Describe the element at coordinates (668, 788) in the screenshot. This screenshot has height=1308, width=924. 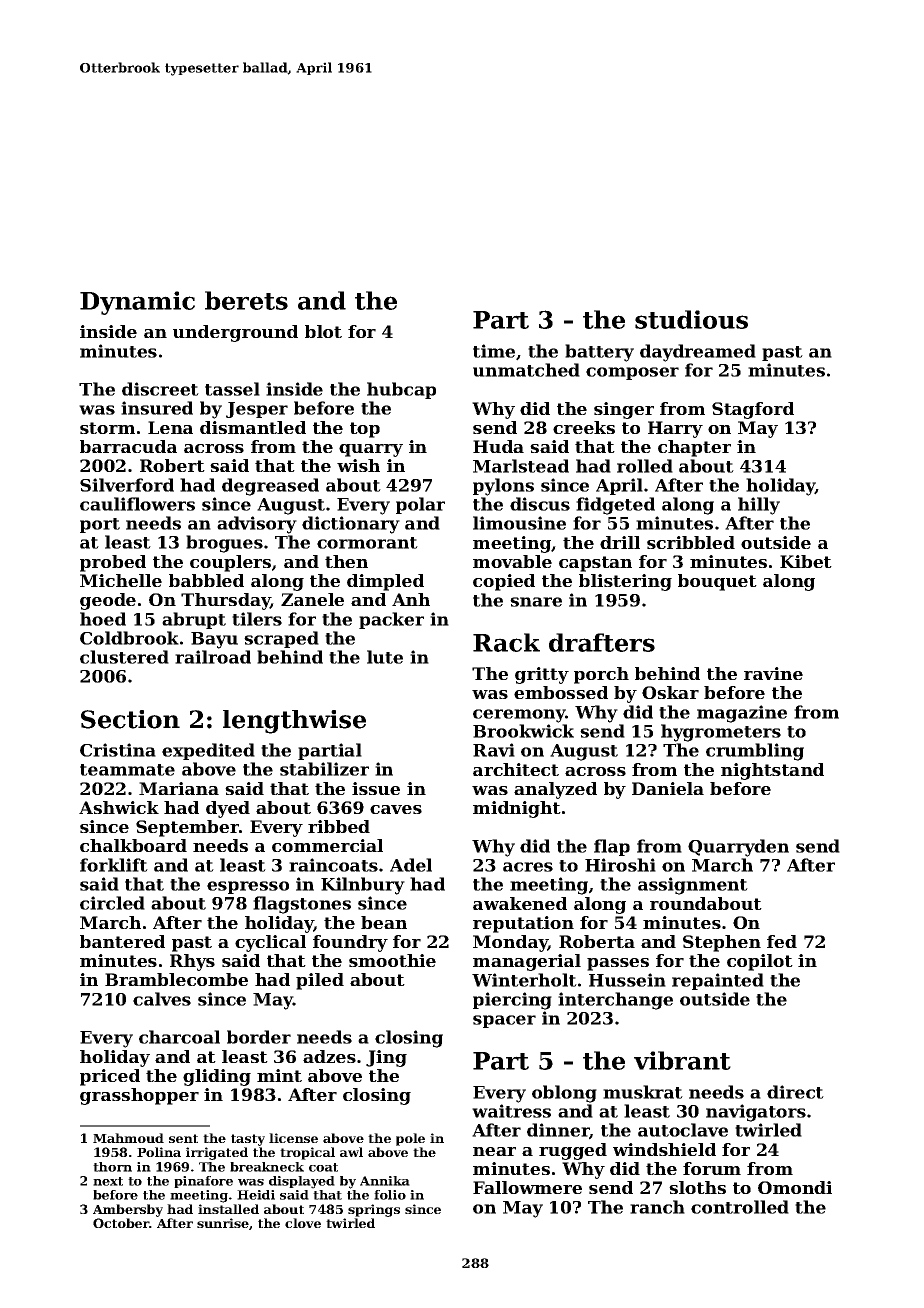
I see `Daniela` at that location.
